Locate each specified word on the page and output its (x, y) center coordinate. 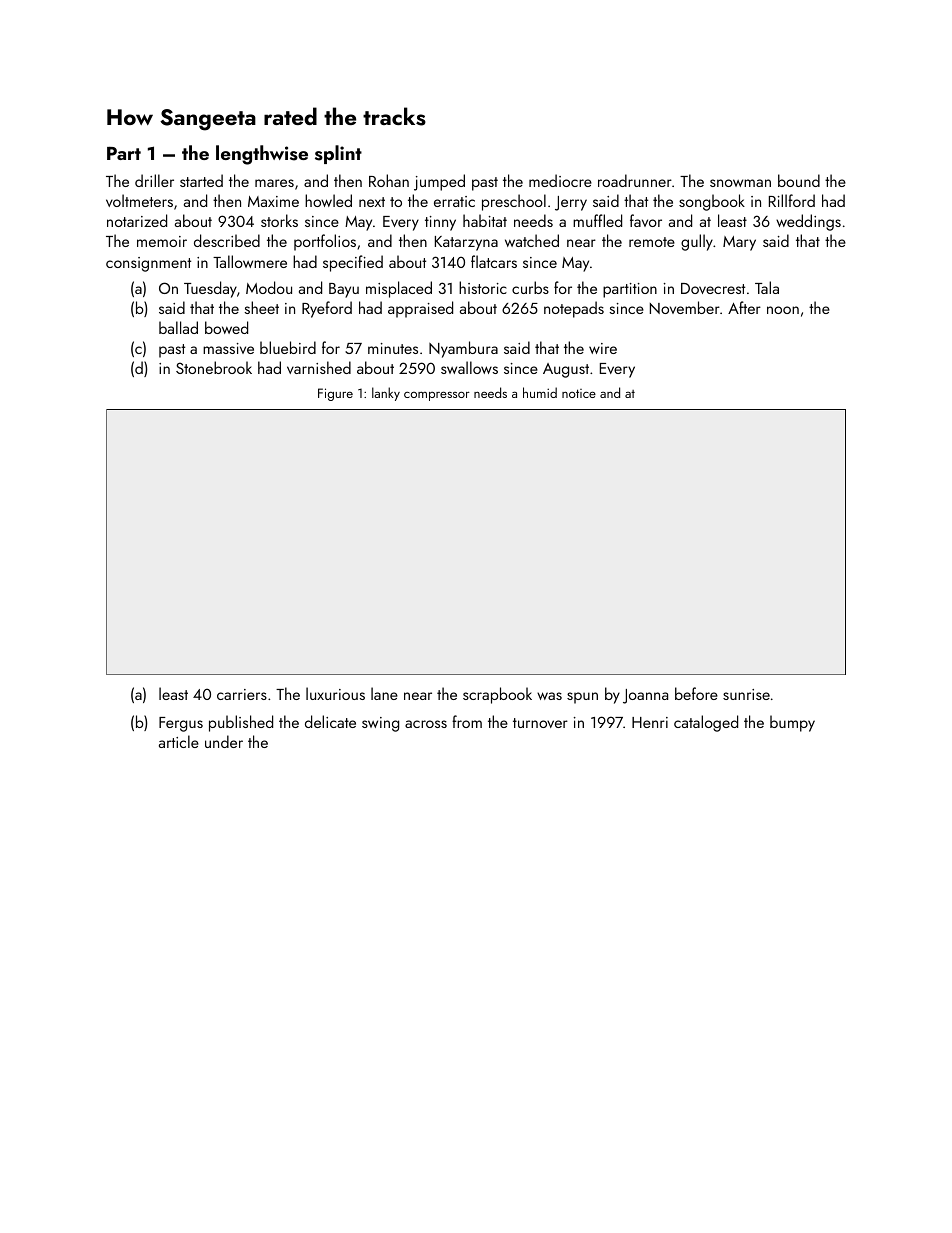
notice (579, 393)
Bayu (344, 290)
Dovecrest (713, 288)
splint (338, 154)
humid (540, 392)
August (566, 370)
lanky (386, 394)
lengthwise (262, 155)
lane (384, 693)
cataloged (706, 723)
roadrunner (635, 180)
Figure (335, 394)
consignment (148, 264)
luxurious (335, 693)
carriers (242, 694)
